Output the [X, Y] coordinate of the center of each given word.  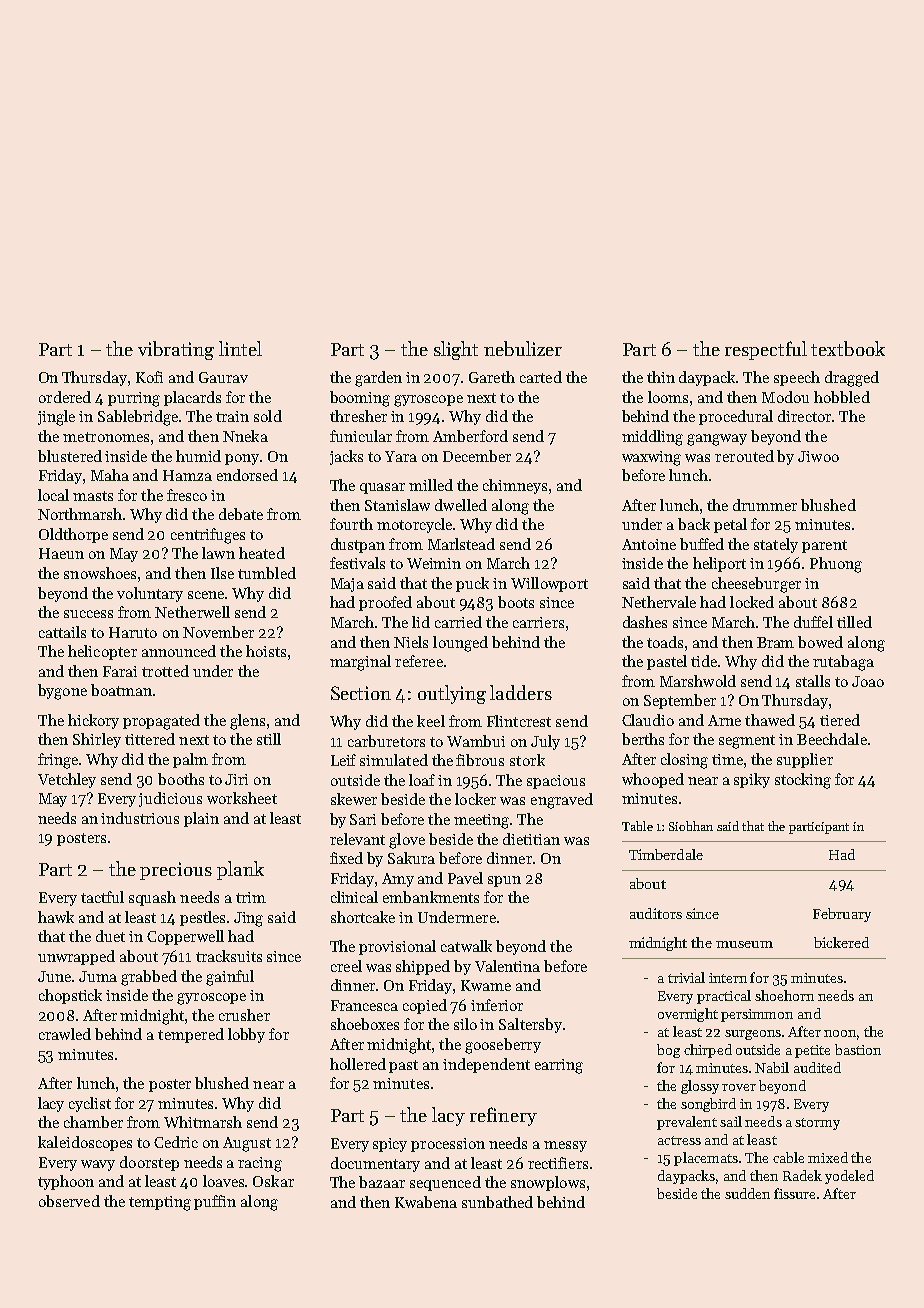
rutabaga [843, 663]
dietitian [531, 839]
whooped [653, 780]
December [477, 456]
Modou [785, 397]
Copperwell [185, 937]
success [88, 614]
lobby [246, 1035]
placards [192, 398]
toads [665, 642]
